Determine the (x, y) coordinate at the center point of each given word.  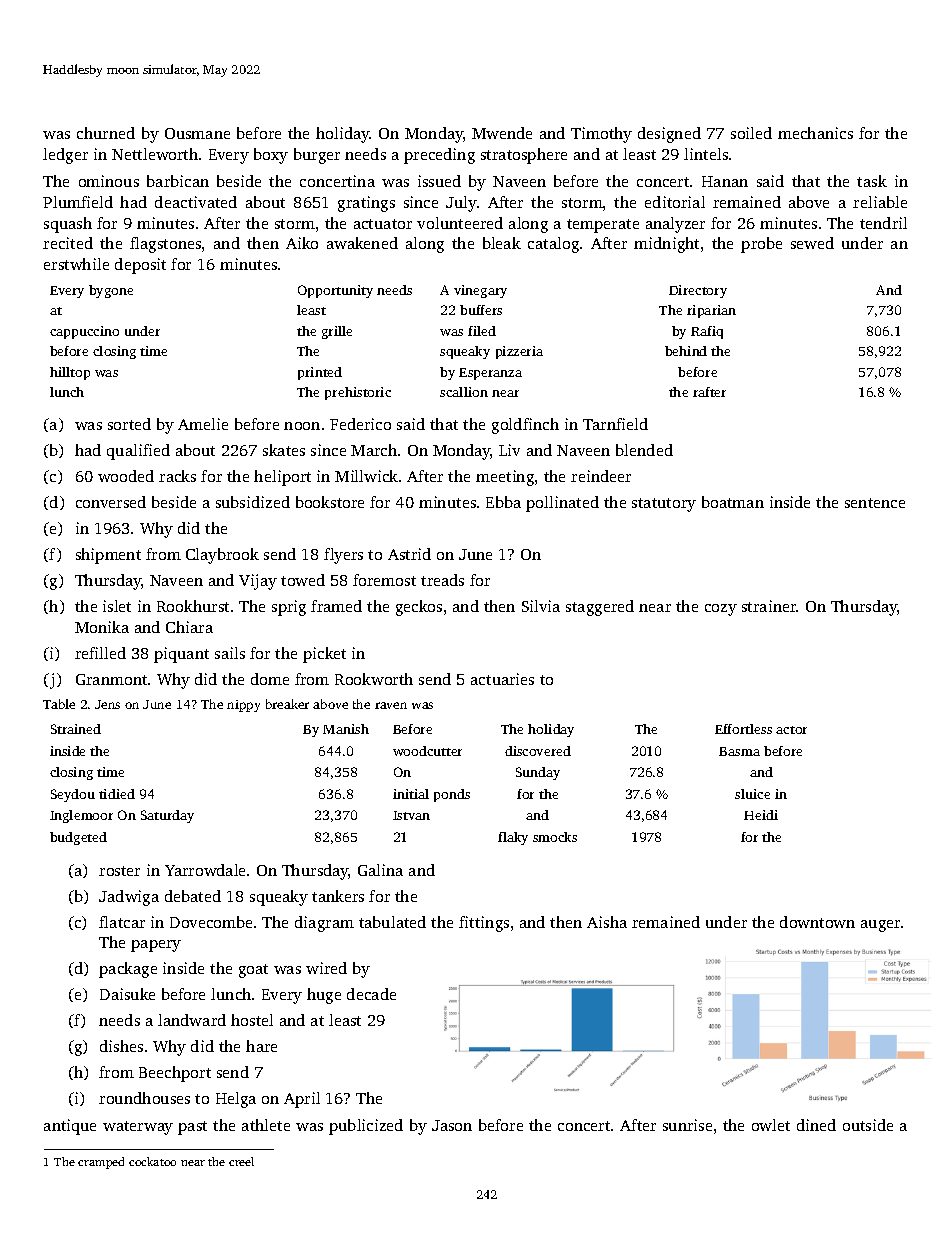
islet (117, 606)
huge (324, 996)
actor (791, 730)
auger (880, 926)
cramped (101, 1163)
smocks (555, 837)
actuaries (502, 679)
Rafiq (707, 332)
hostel (252, 1020)
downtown (817, 922)
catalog (553, 245)
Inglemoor (81, 816)
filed (482, 331)
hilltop (70, 373)
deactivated (196, 202)
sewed (812, 243)
